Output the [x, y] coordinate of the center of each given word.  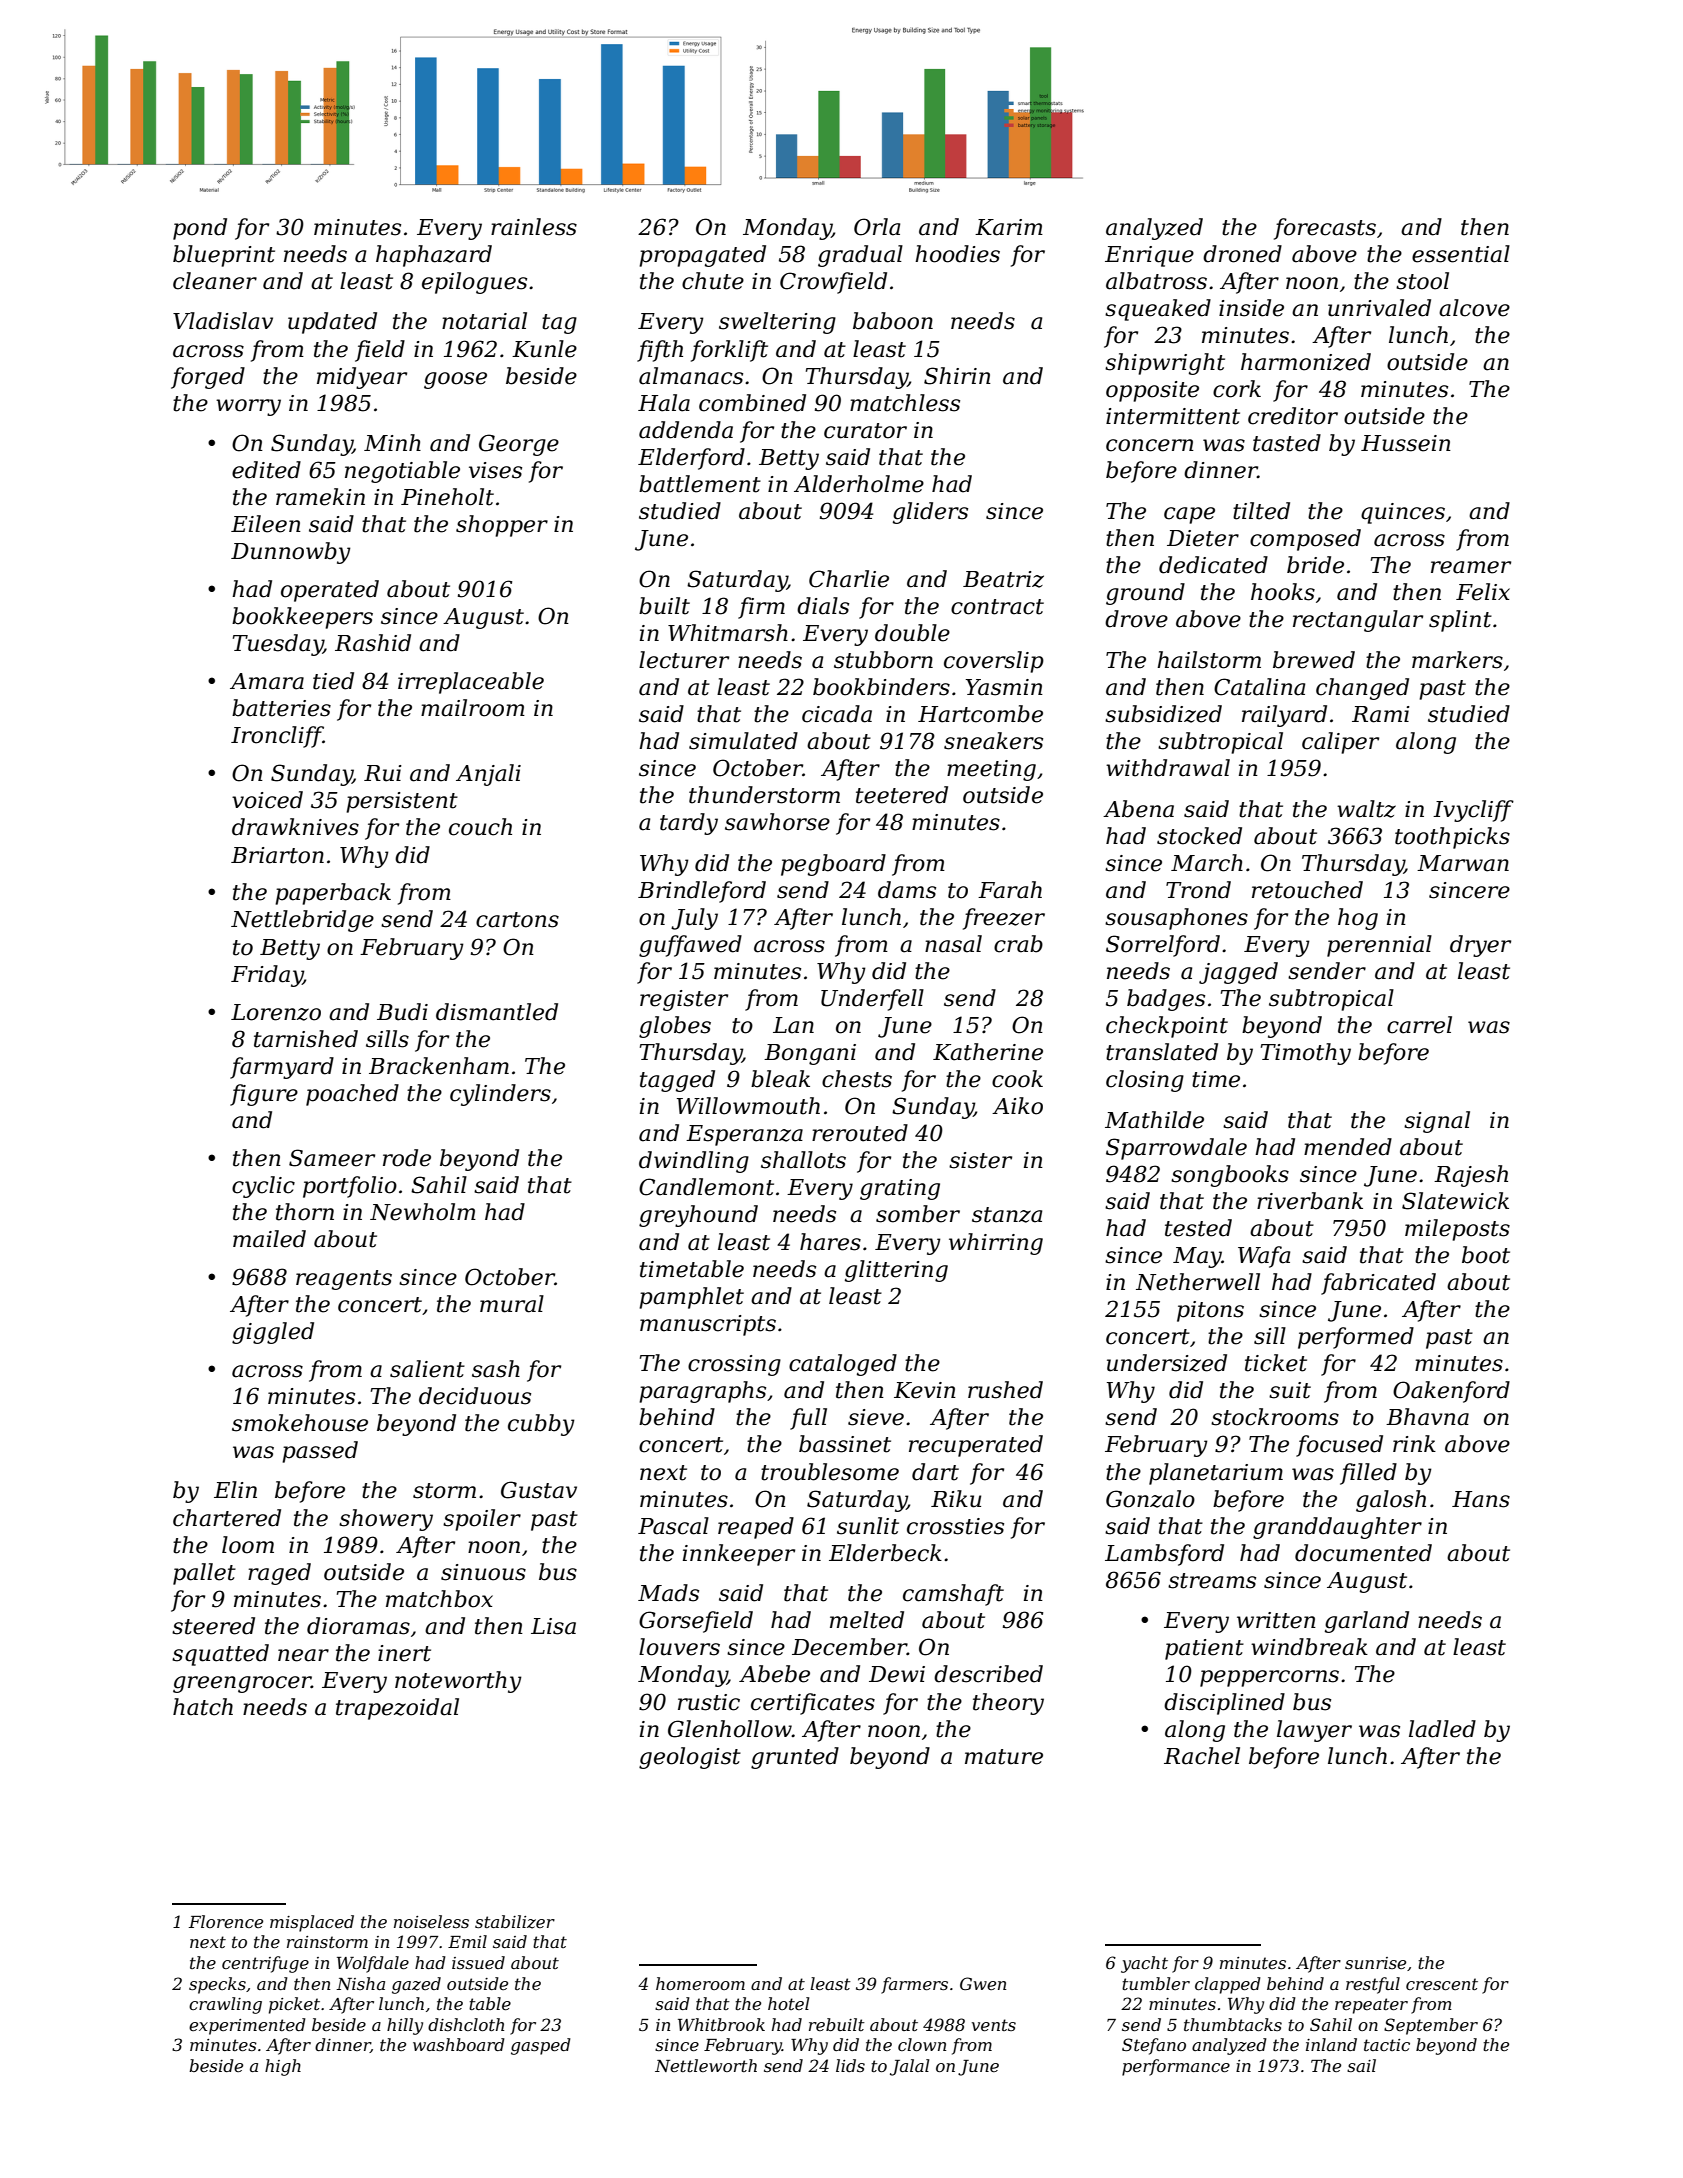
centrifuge [265, 1964]
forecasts [1325, 229]
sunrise [1375, 1963]
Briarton [277, 855]
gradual [860, 256]
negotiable [402, 472]
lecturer [684, 660]
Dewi [897, 1674]
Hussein [1406, 443]
